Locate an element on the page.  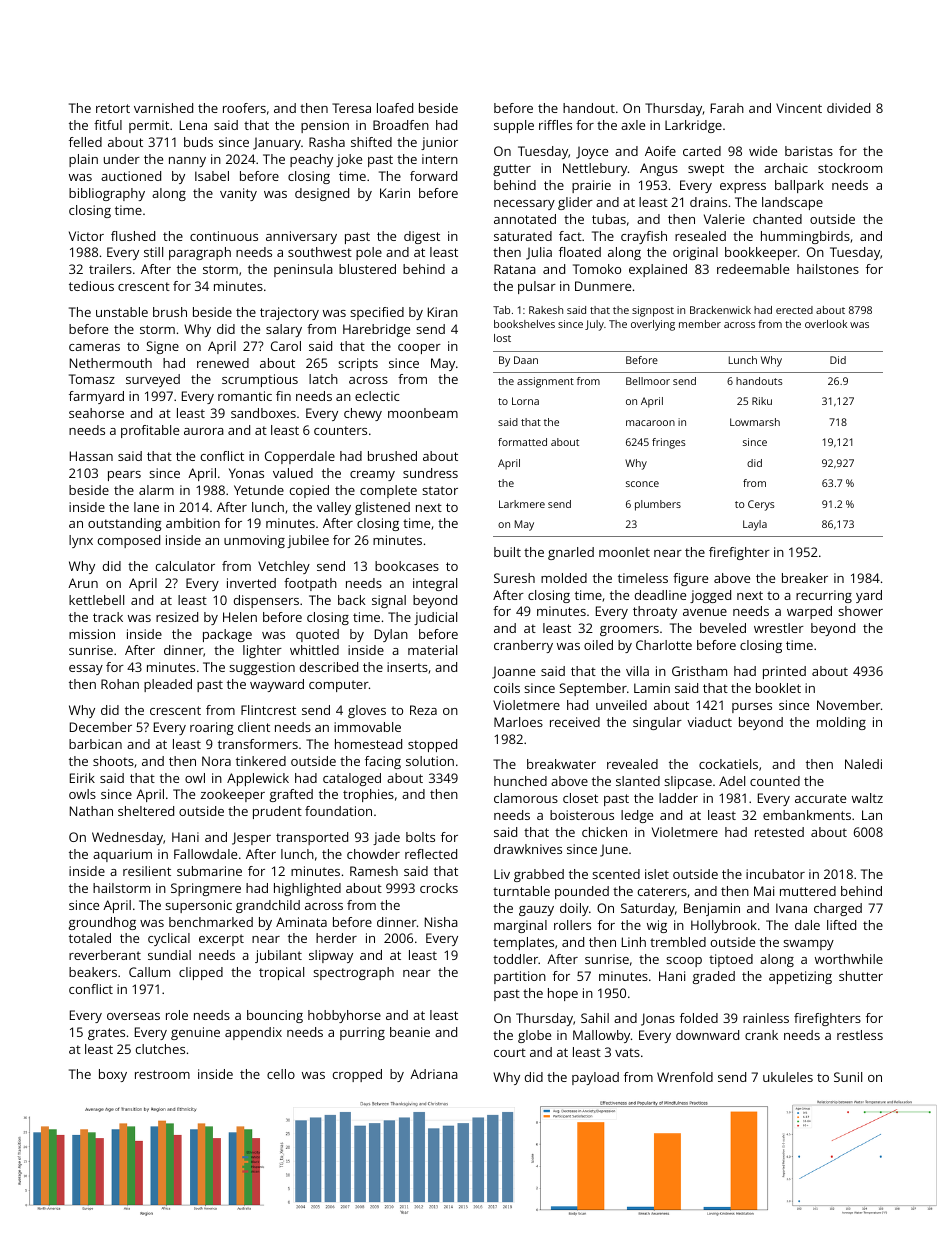
trophies is located at coordinates (368, 795).
